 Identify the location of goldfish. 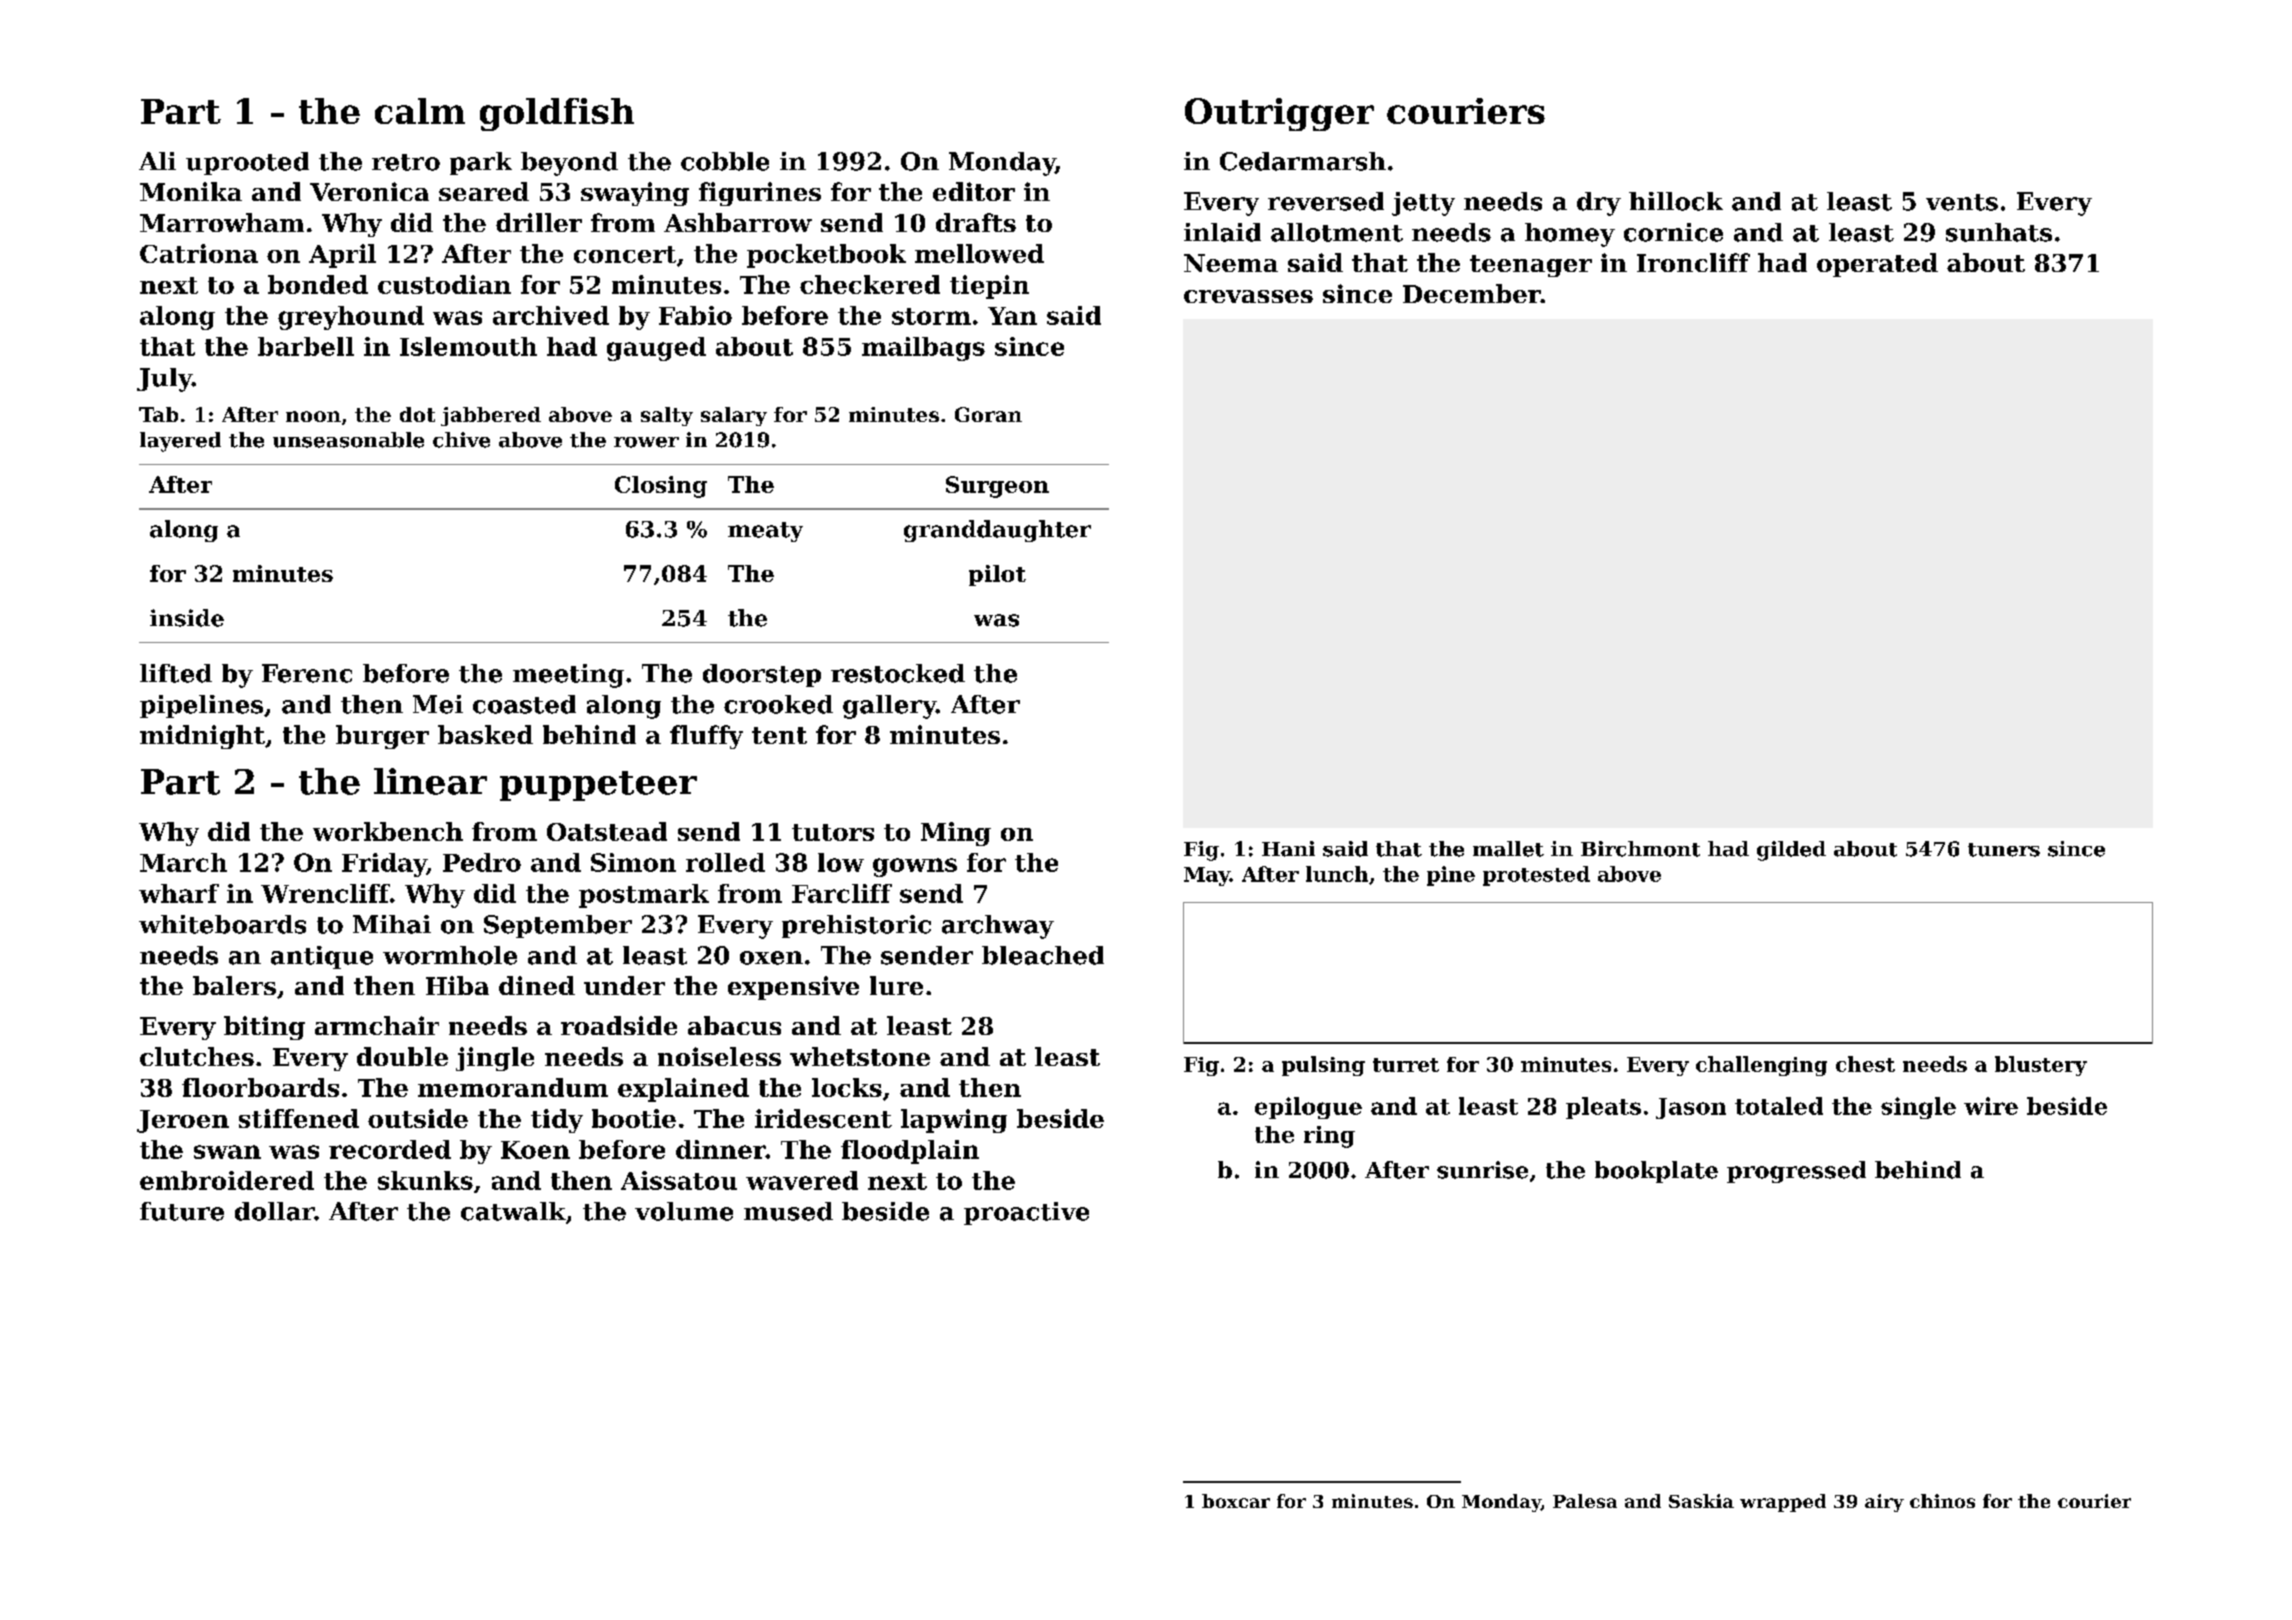
(557, 114).
